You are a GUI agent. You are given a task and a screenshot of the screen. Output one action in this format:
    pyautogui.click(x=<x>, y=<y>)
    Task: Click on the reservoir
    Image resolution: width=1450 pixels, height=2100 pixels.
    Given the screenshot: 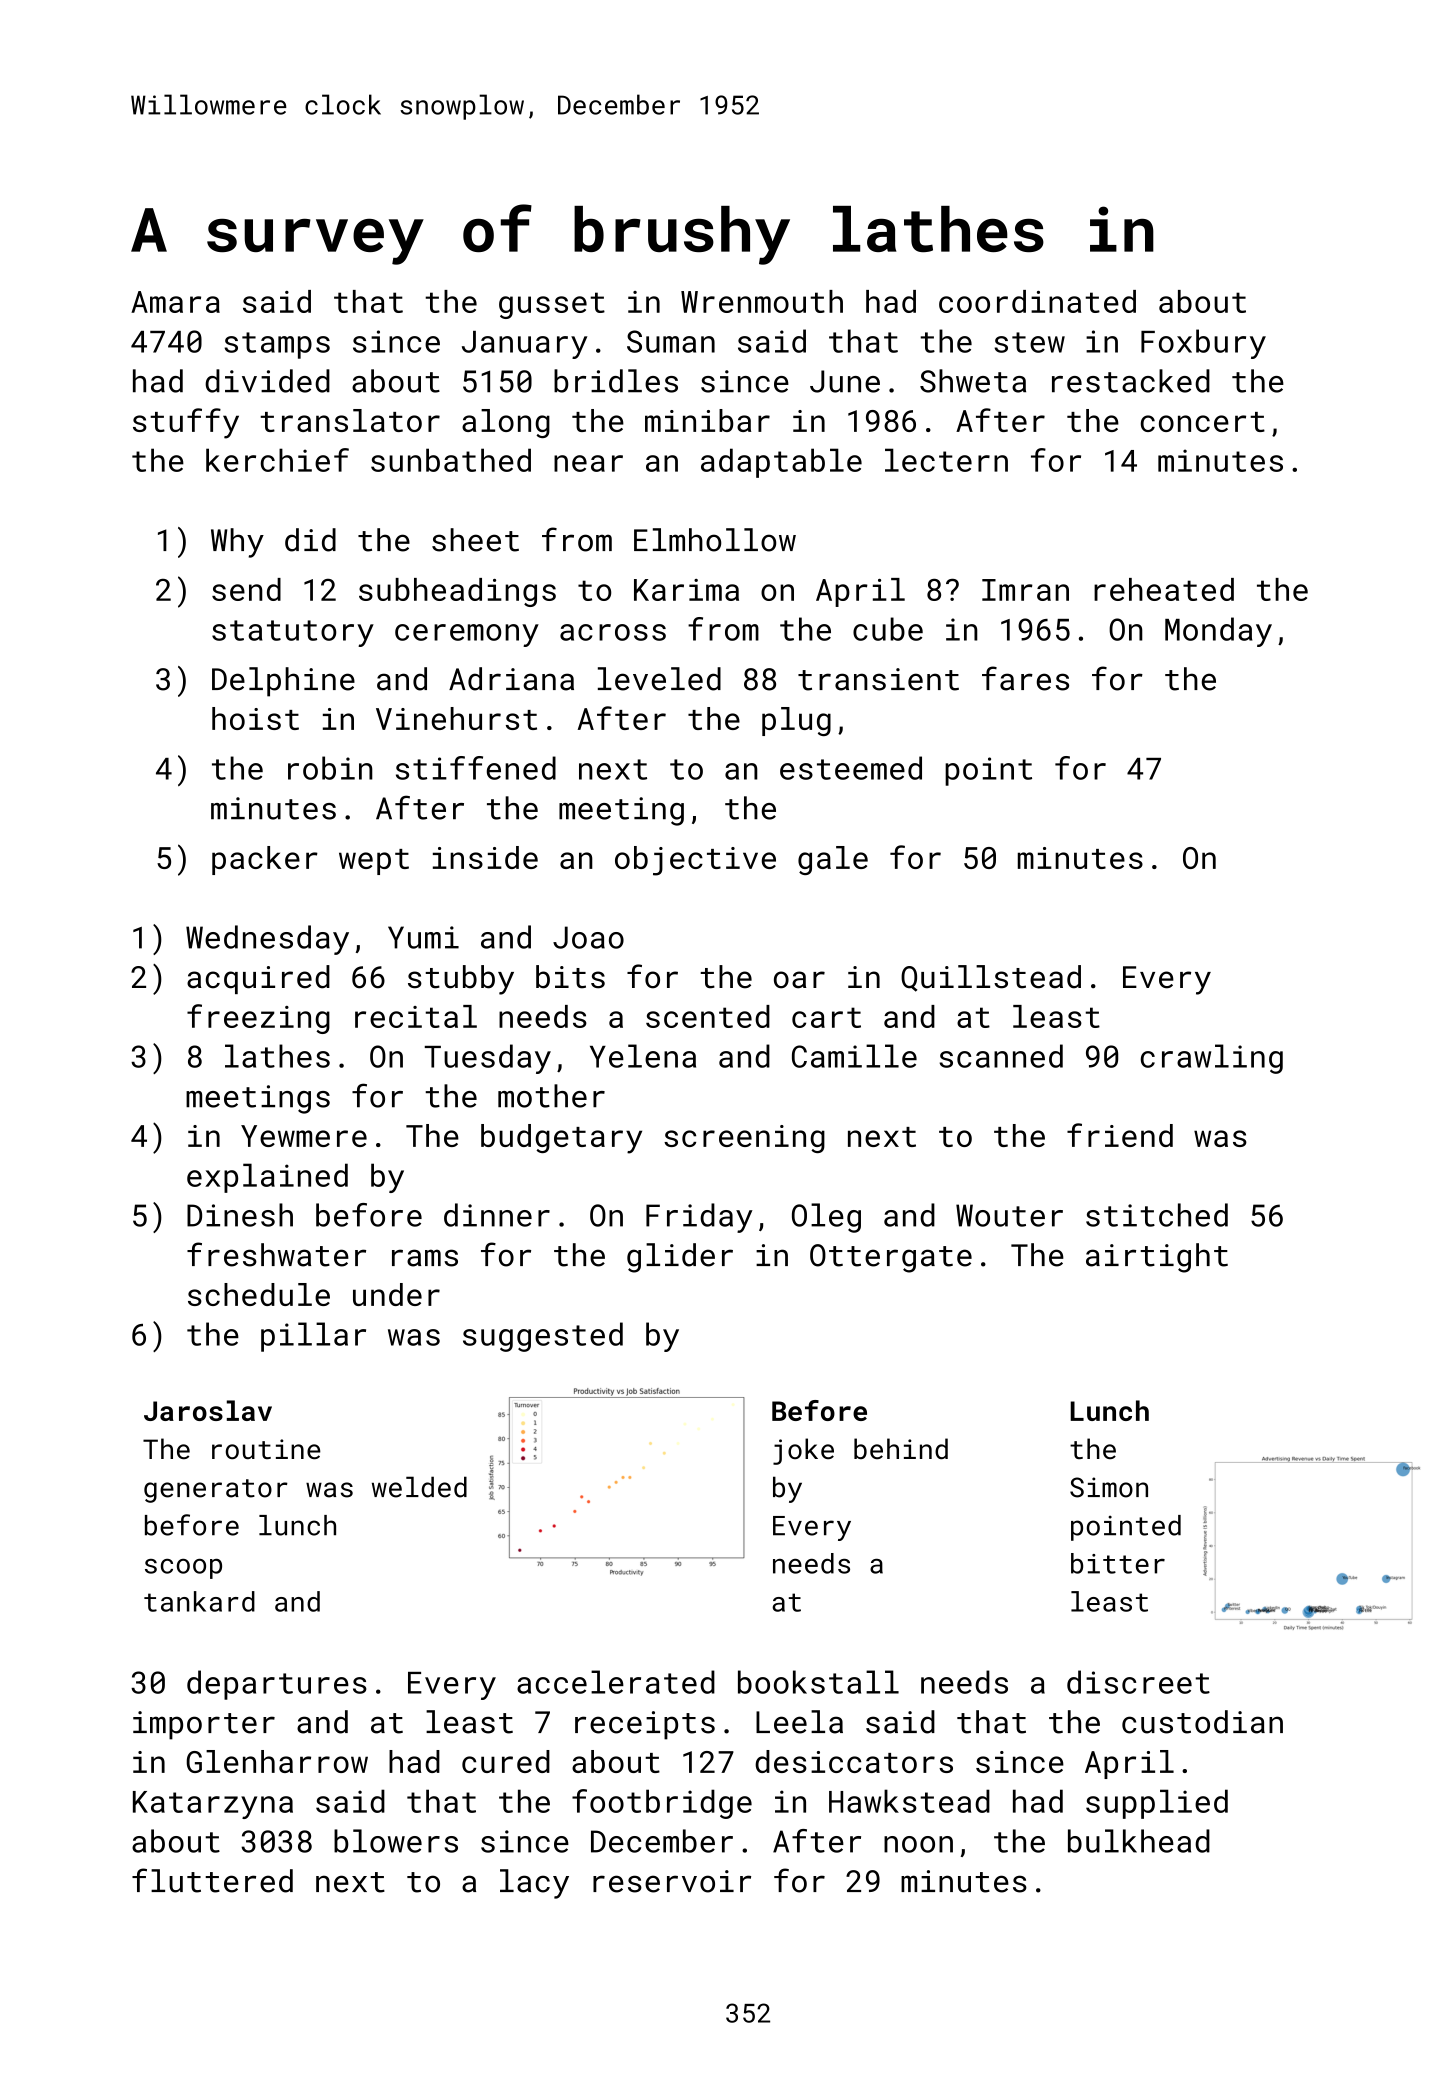 What is the action you would take?
    pyautogui.click(x=672, y=1881)
